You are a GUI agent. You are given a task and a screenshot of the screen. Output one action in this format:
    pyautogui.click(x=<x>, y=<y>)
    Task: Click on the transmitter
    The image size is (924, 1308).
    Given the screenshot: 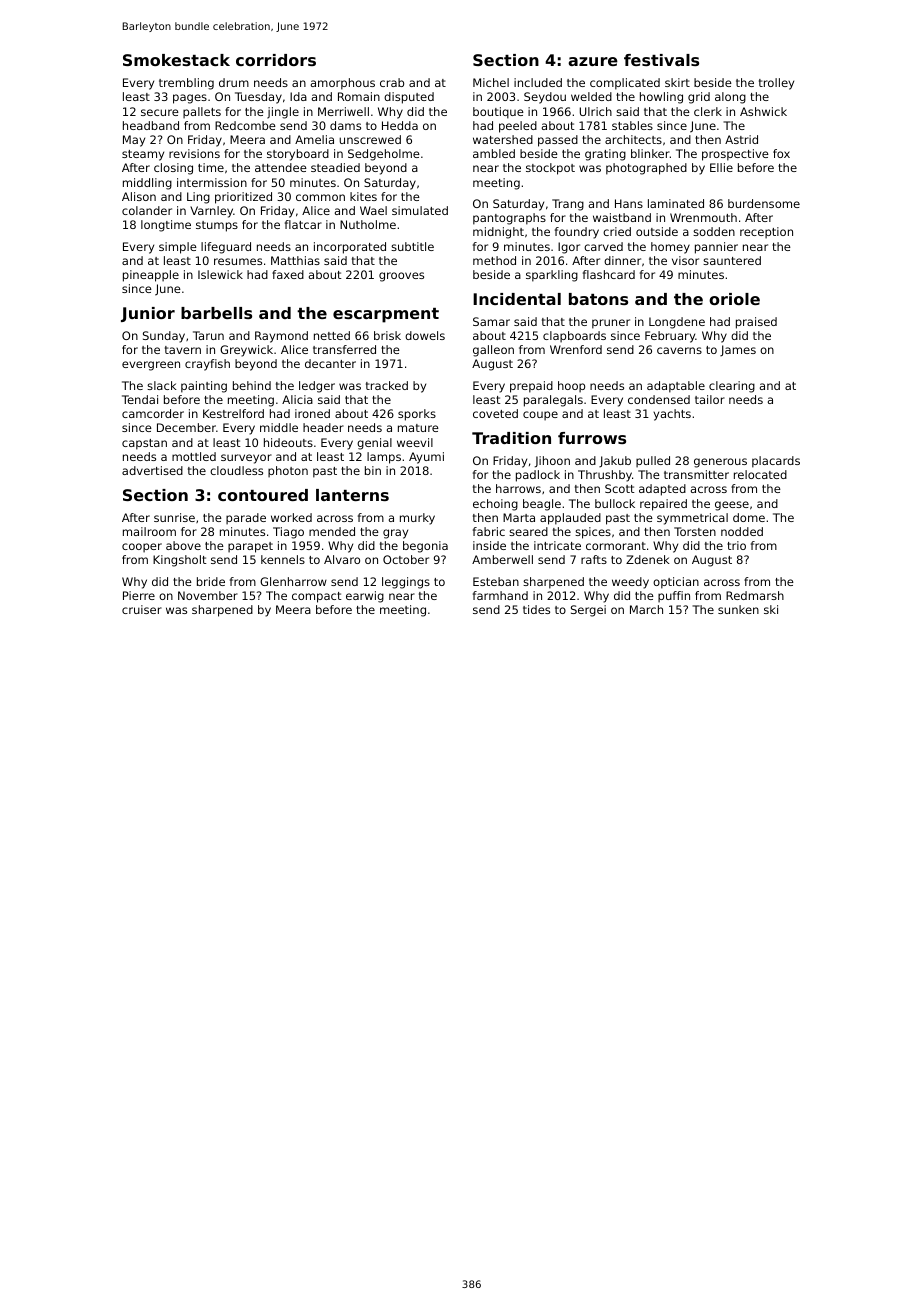 What is the action you would take?
    pyautogui.click(x=696, y=474)
